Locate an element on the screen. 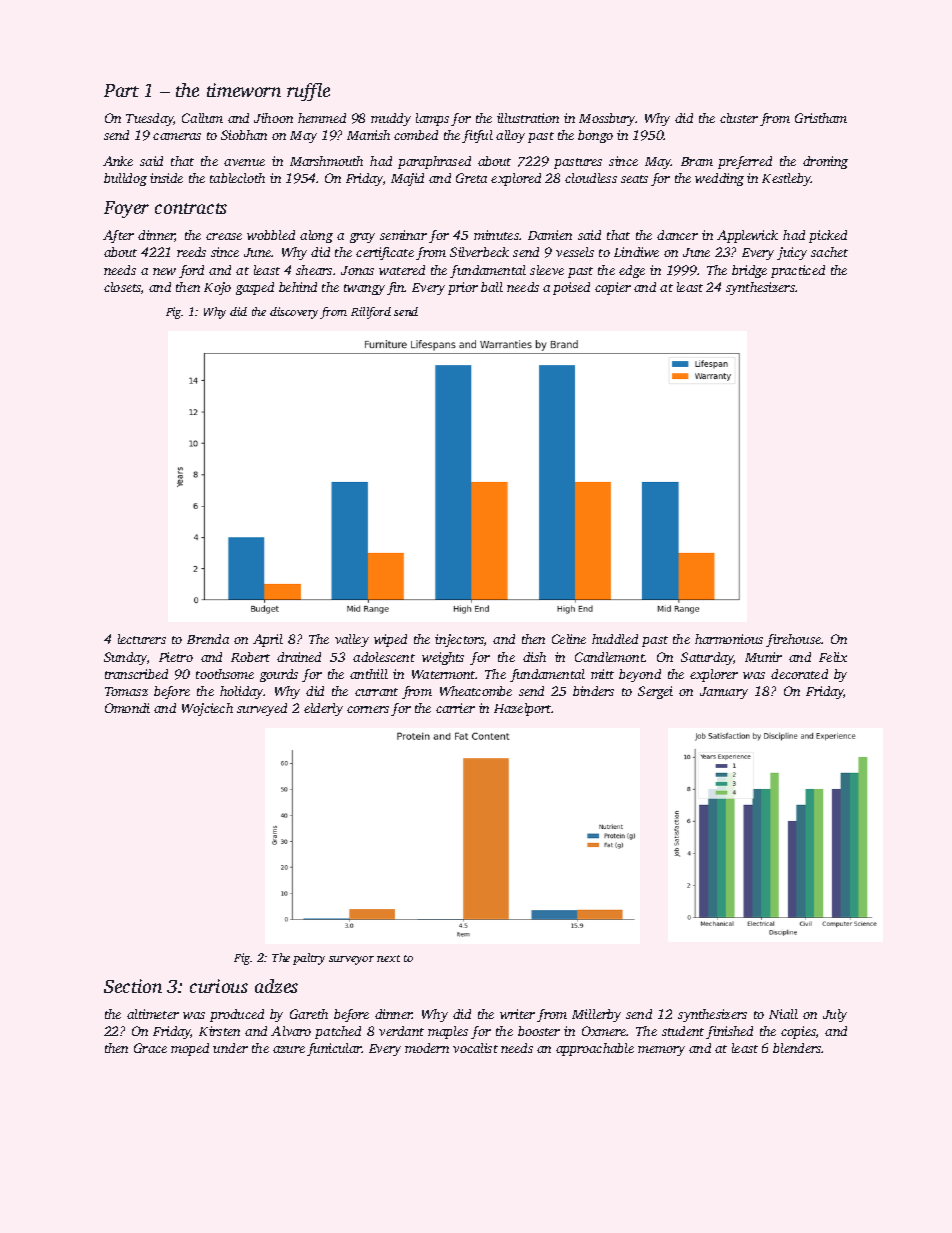 The width and height of the screenshot is (952, 1233). next is located at coordinates (388, 958).
